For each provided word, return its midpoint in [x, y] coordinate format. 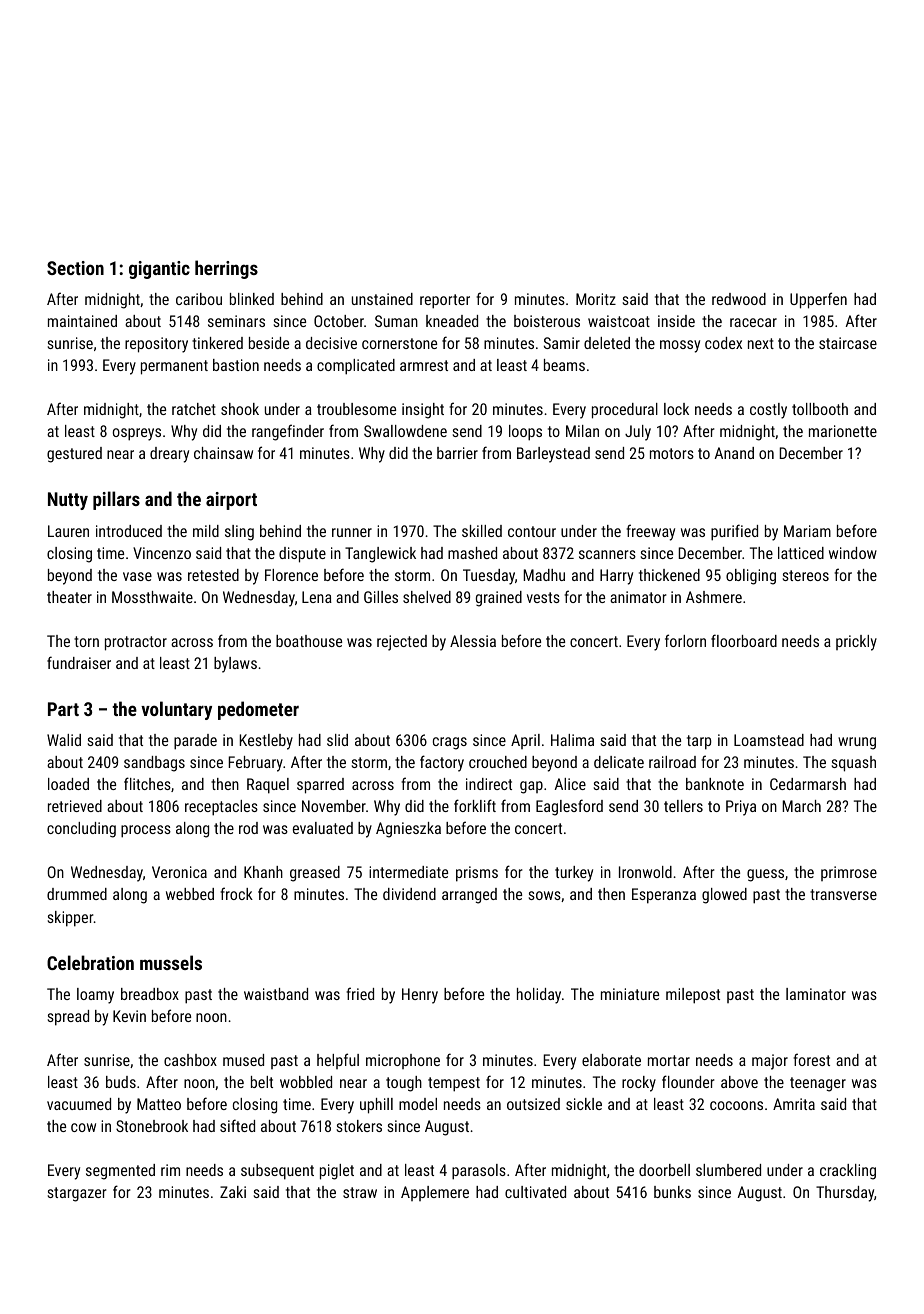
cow [83, 1127]
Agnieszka [408, 830]
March [801, 806]
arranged [469, 896]
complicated [356, 367]
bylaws [235, 665]
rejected [402, 643]
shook [240, 409]
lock [676, 409]
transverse [843, 894]
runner [352, 532]
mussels [171, 962]
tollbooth [820, 409]
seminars [236, 321]
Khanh [263, 872]
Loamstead [769, 740]
